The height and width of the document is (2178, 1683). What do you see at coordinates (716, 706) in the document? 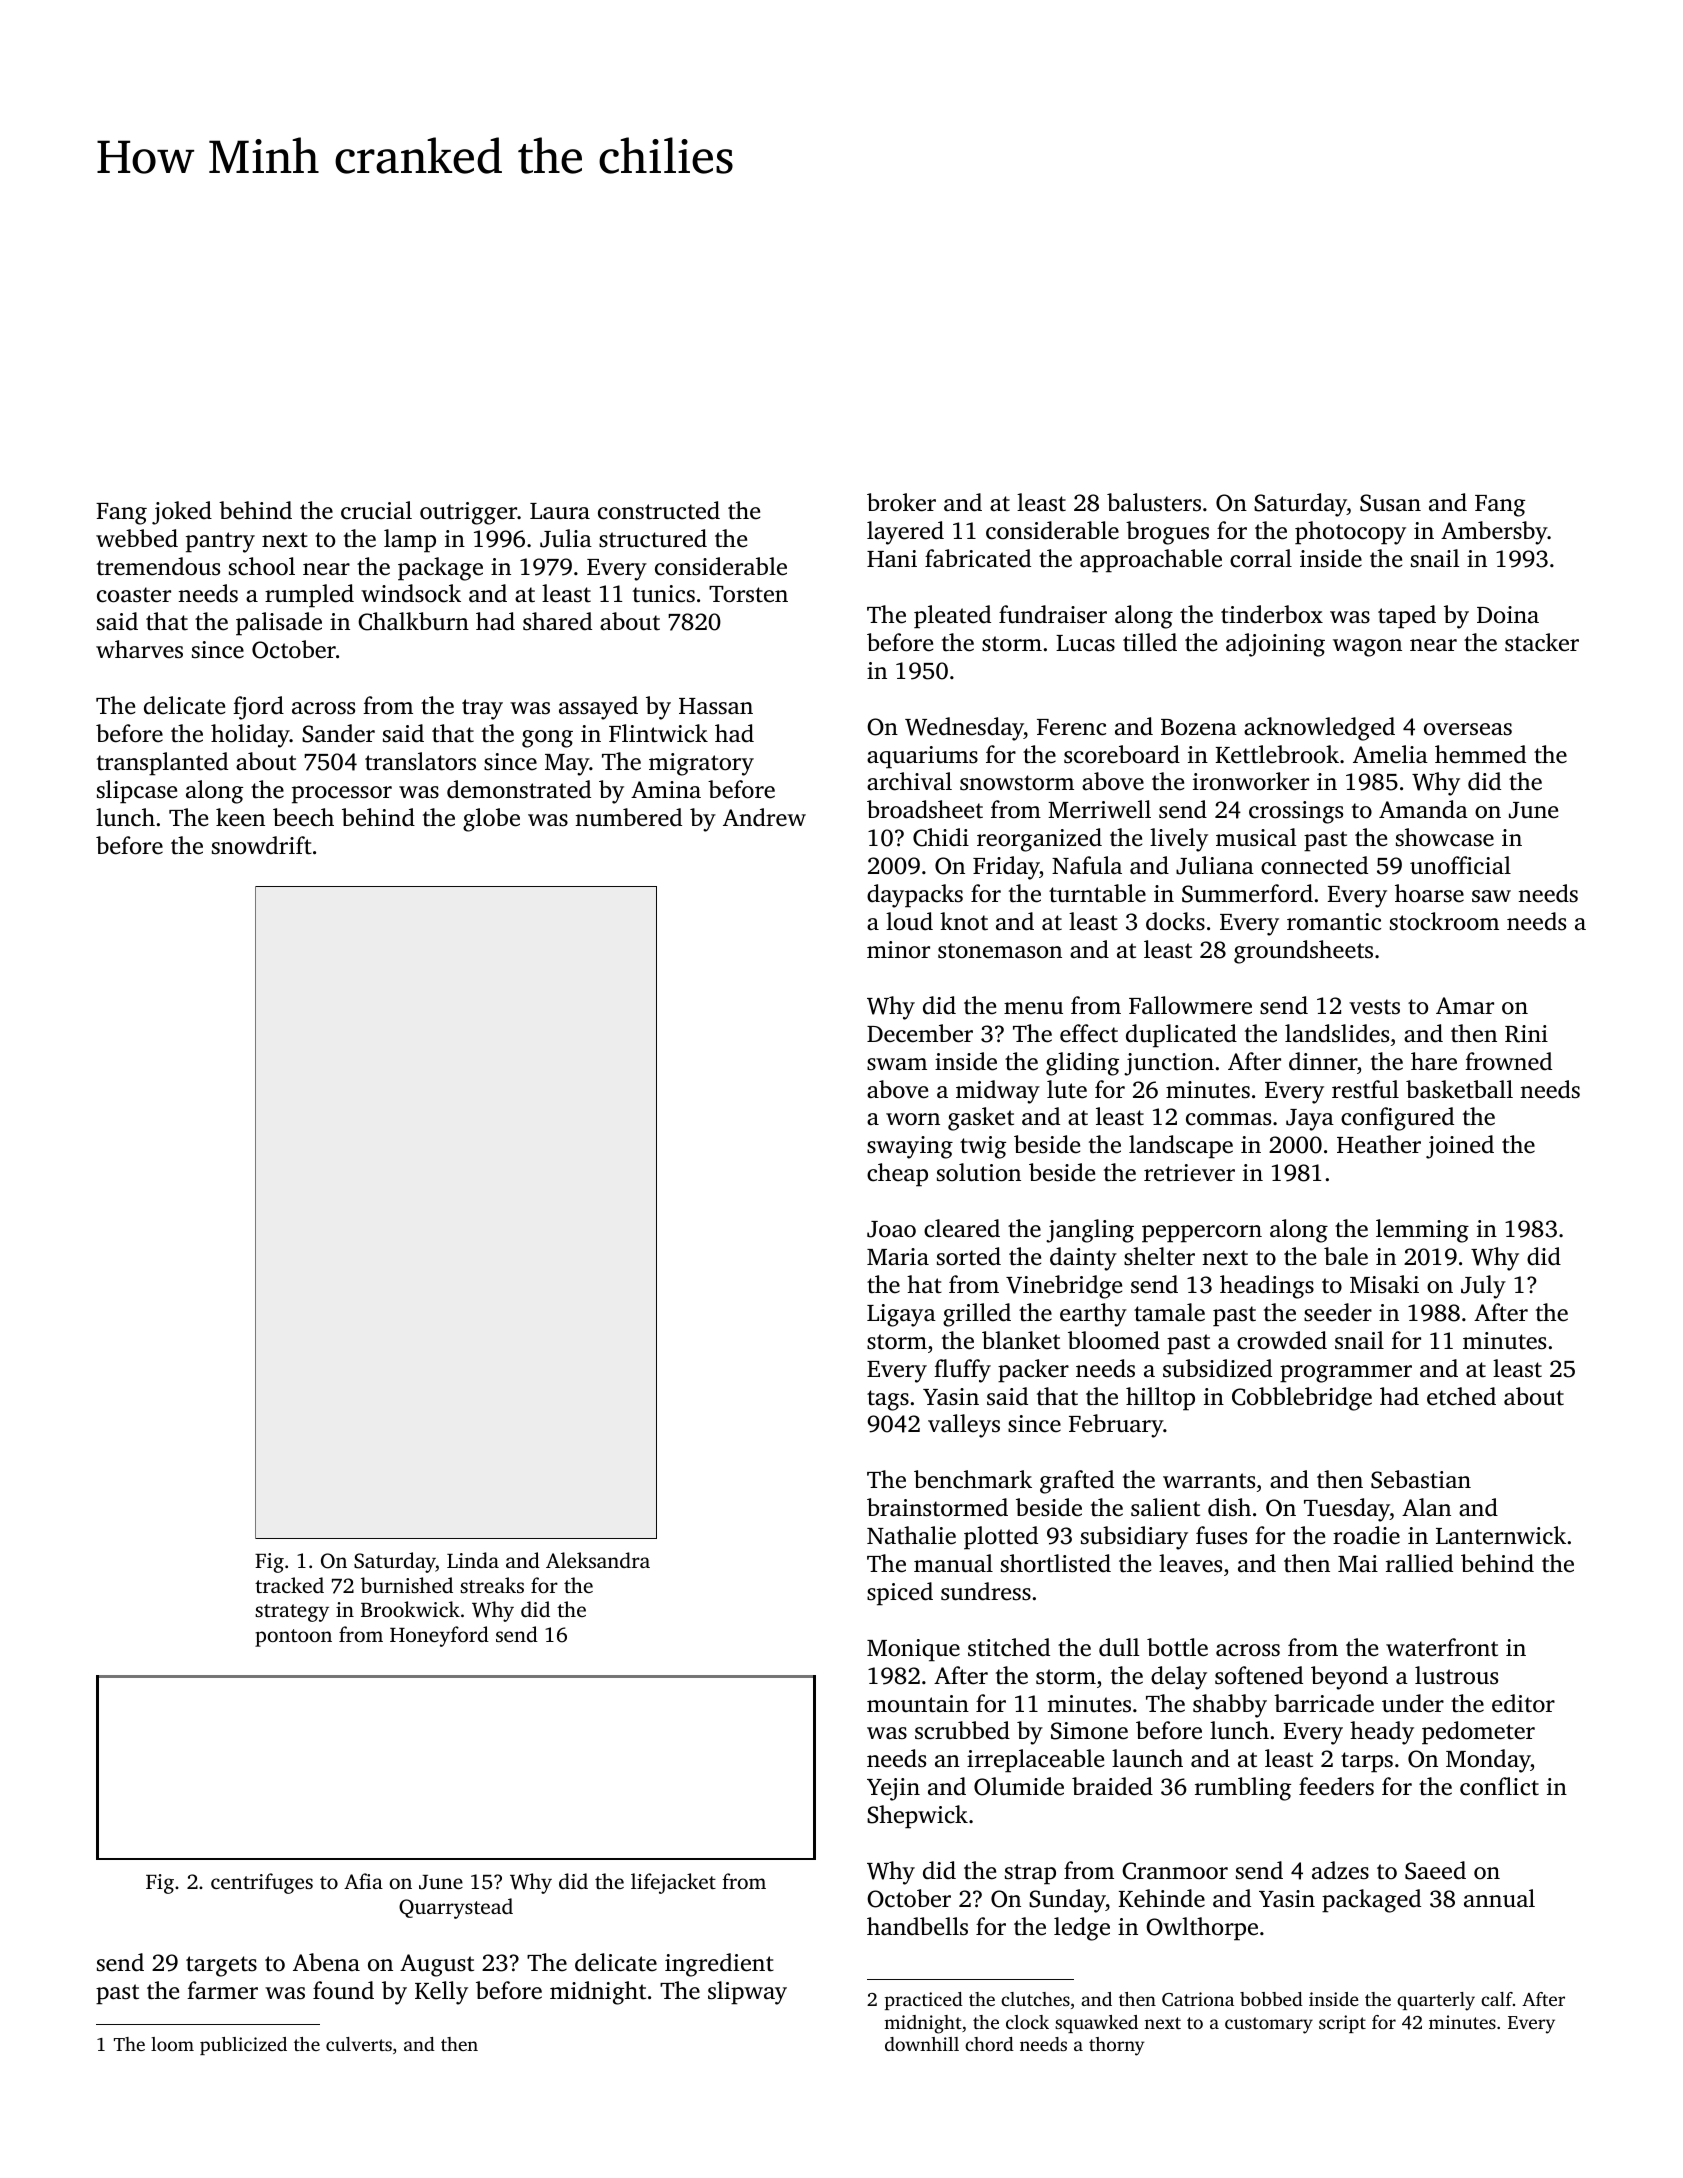
I see `Hassan` at bounding box center [716, 706].
